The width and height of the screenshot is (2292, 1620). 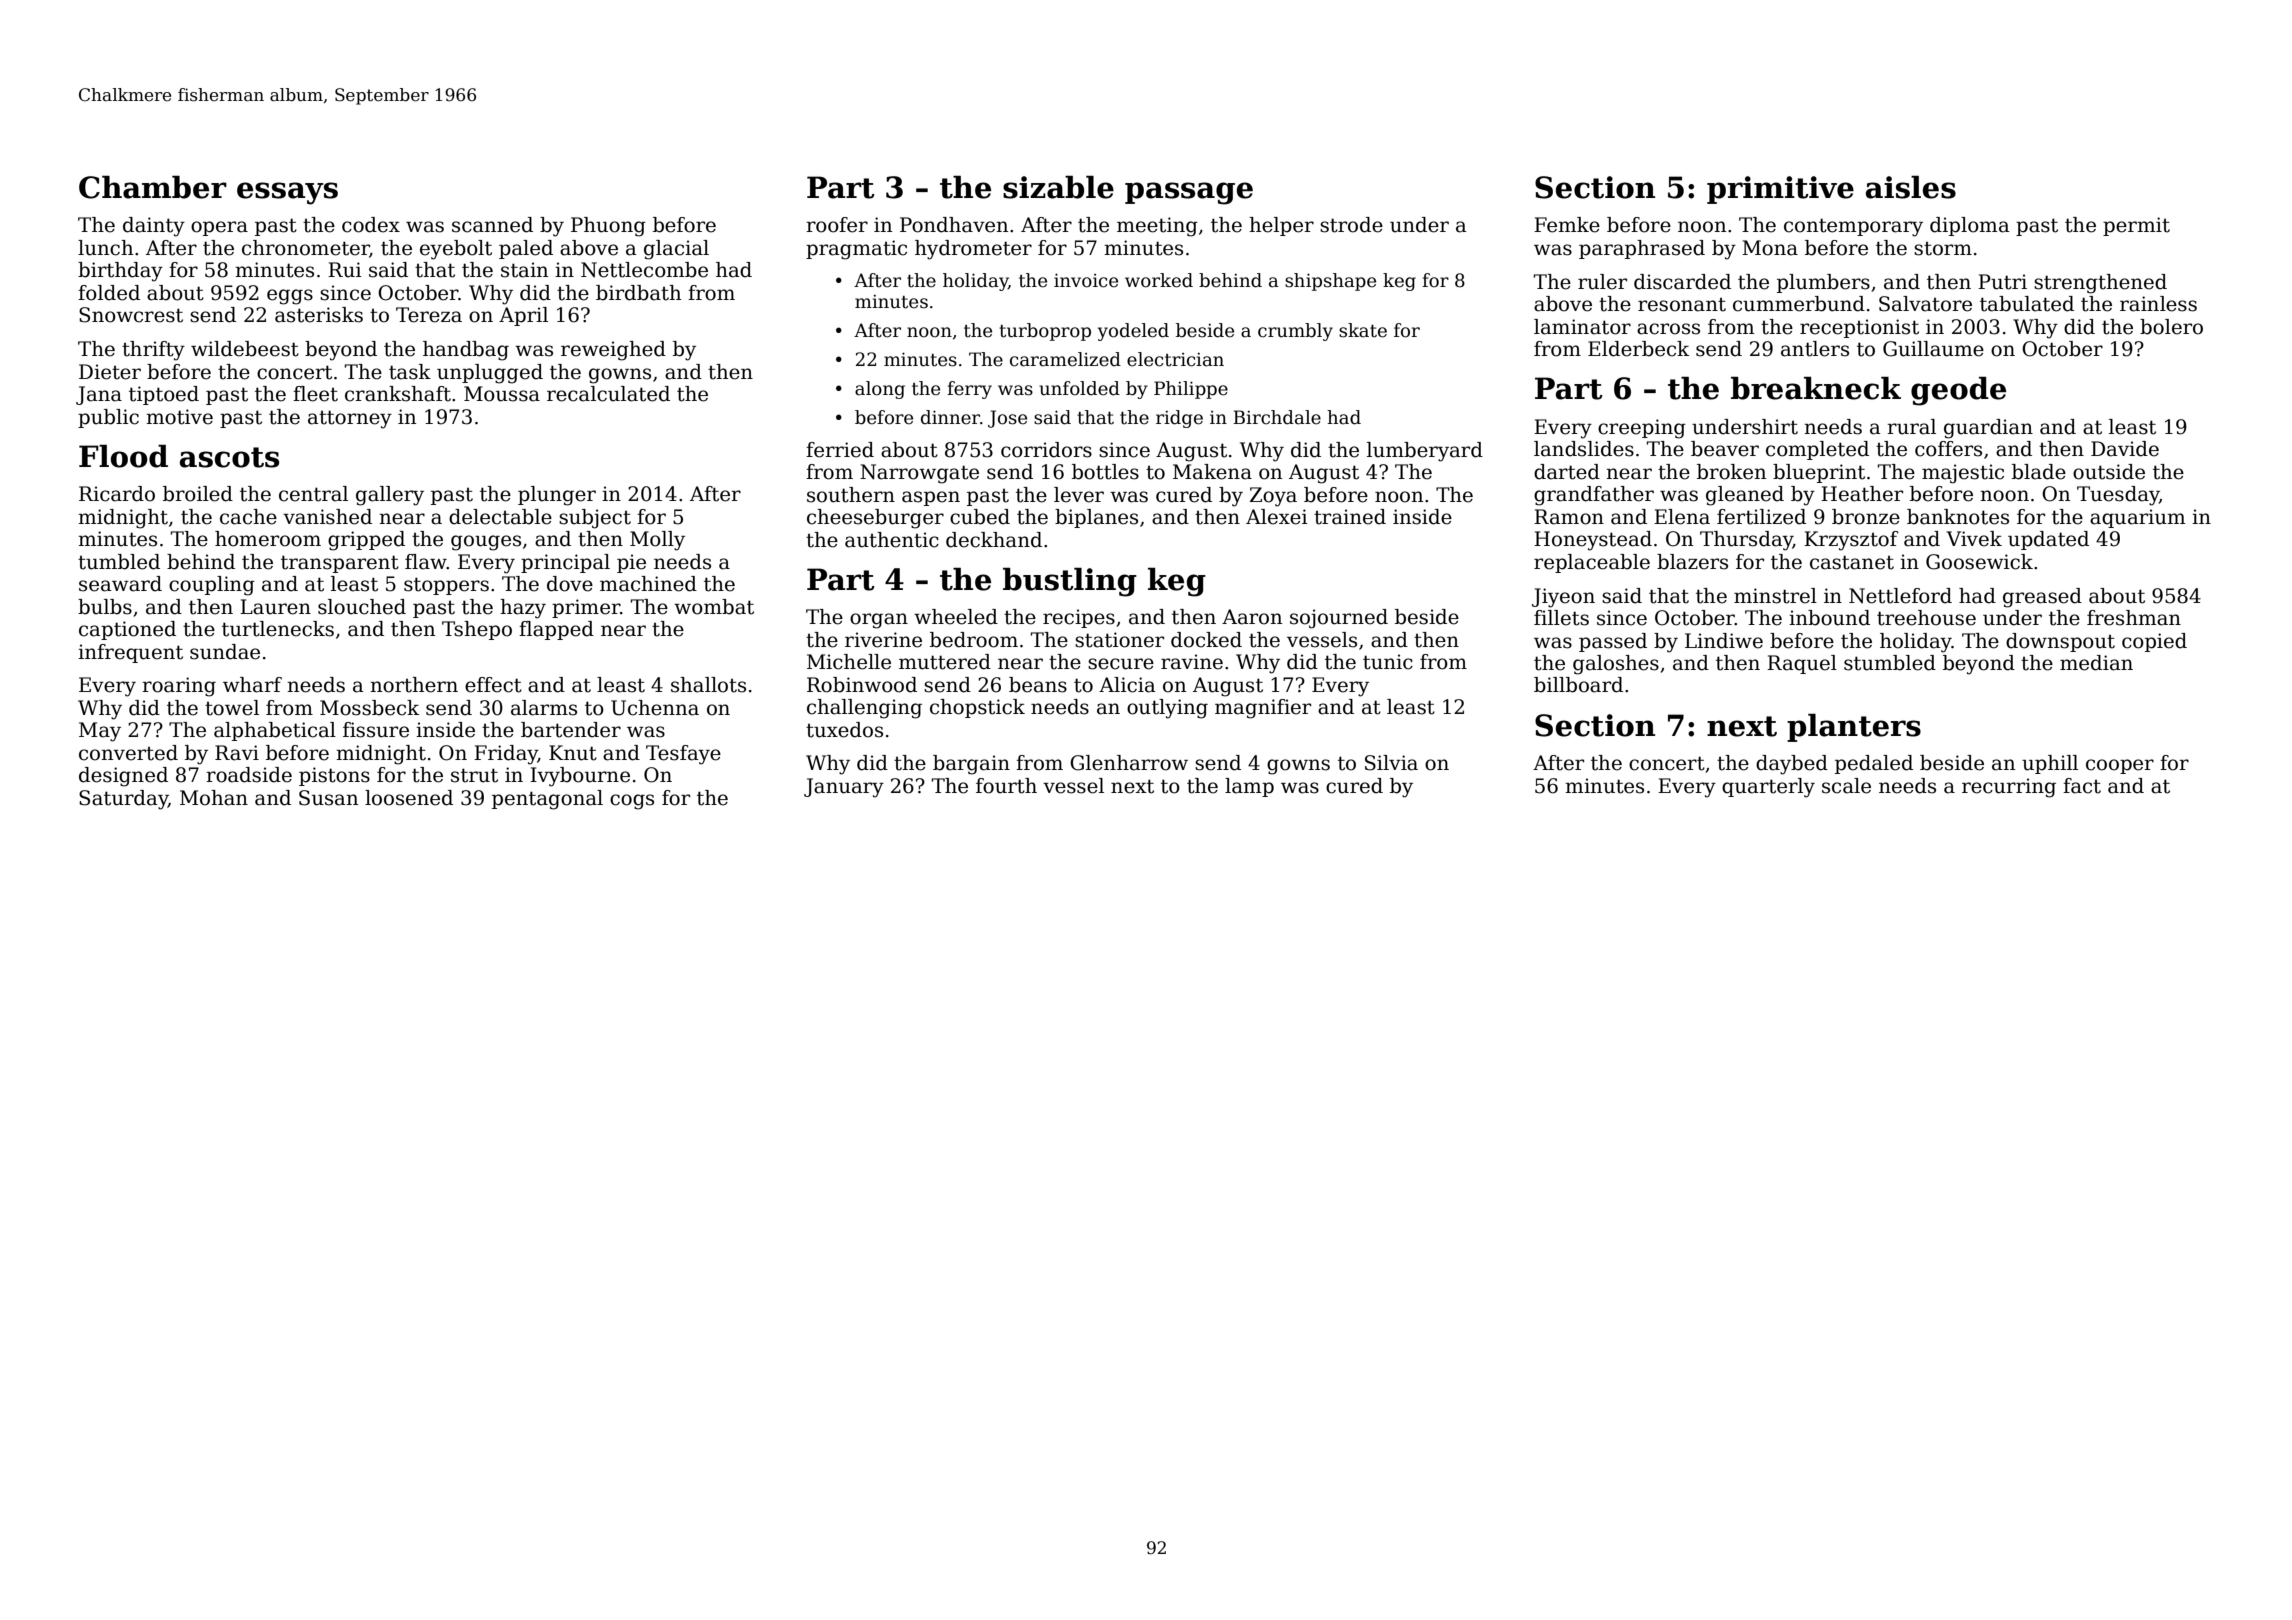 I want to click on greased, so click(x=2042, y=598).
